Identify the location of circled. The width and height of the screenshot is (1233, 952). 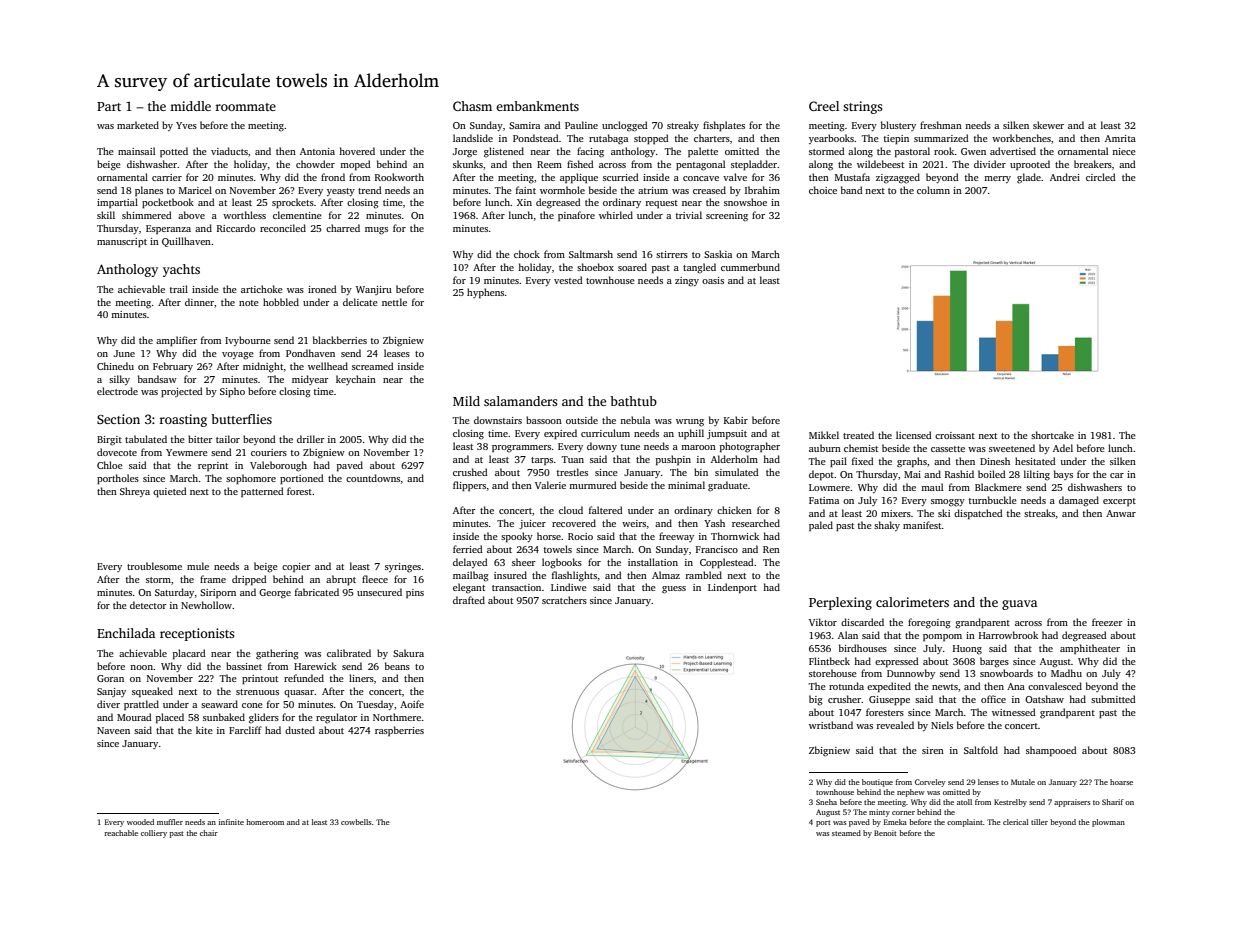
(1101, 177).
